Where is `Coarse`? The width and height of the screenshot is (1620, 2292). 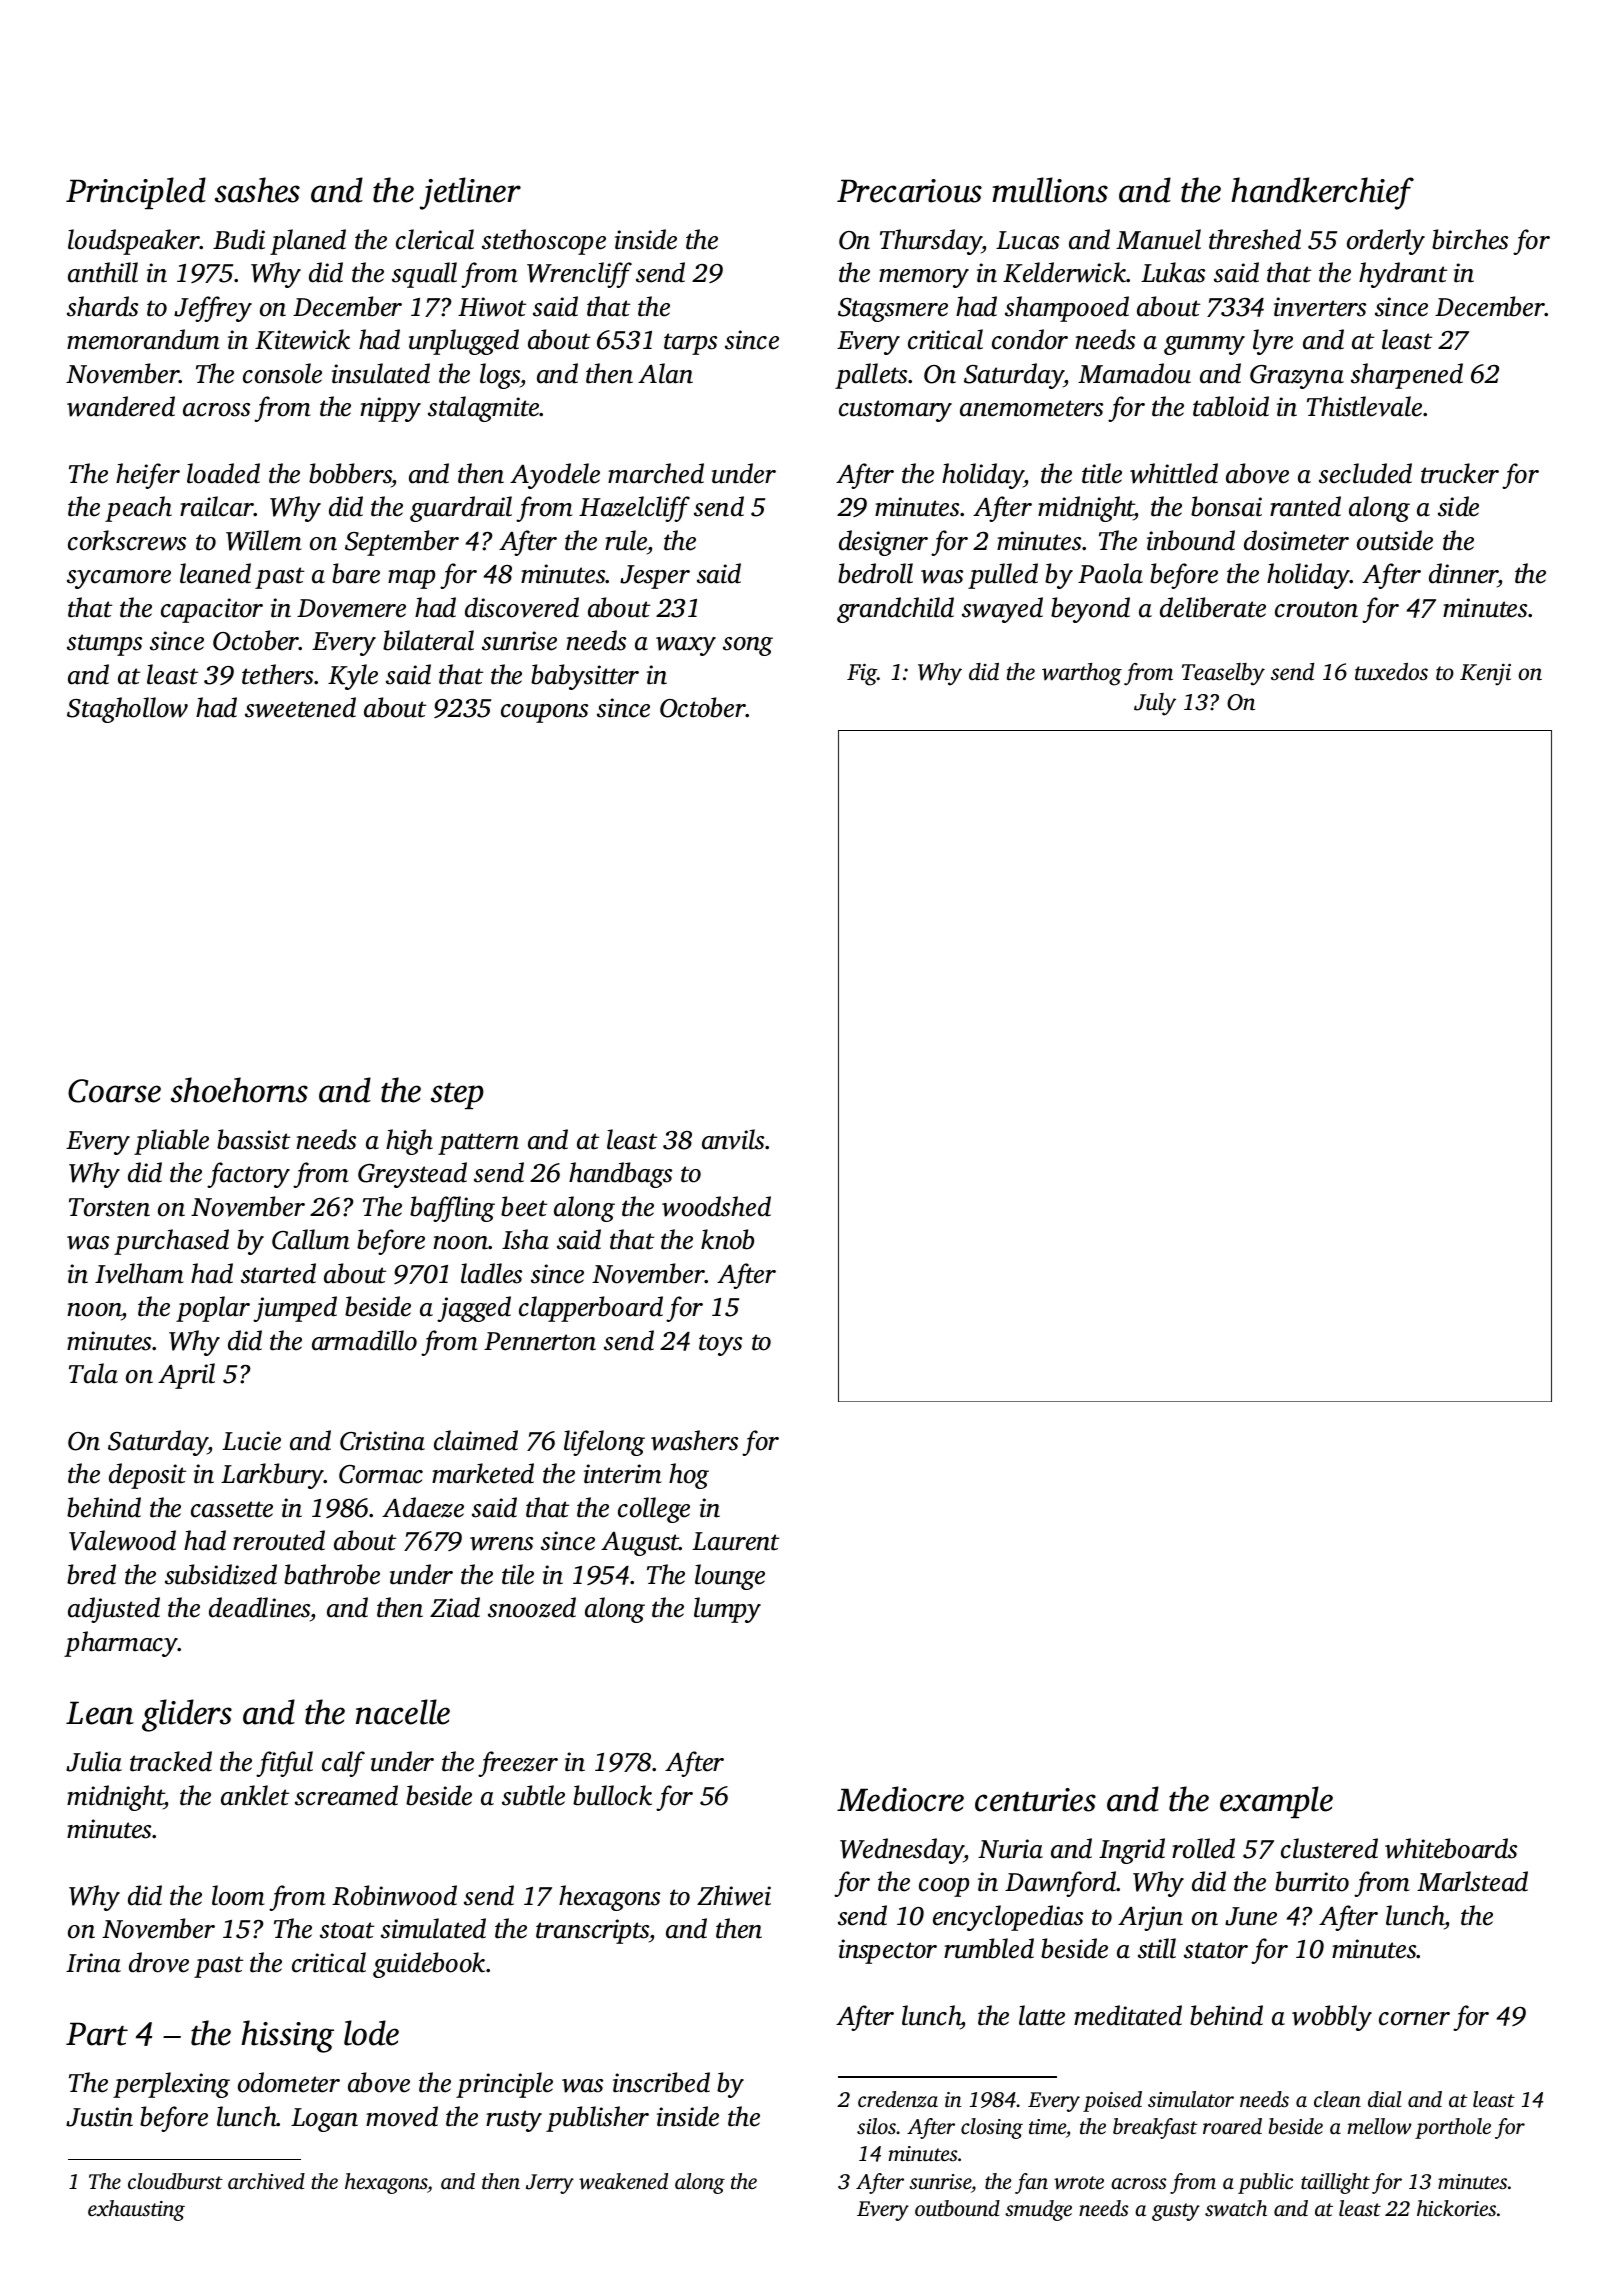 Coarse is located at coordinates (114, 1091).
